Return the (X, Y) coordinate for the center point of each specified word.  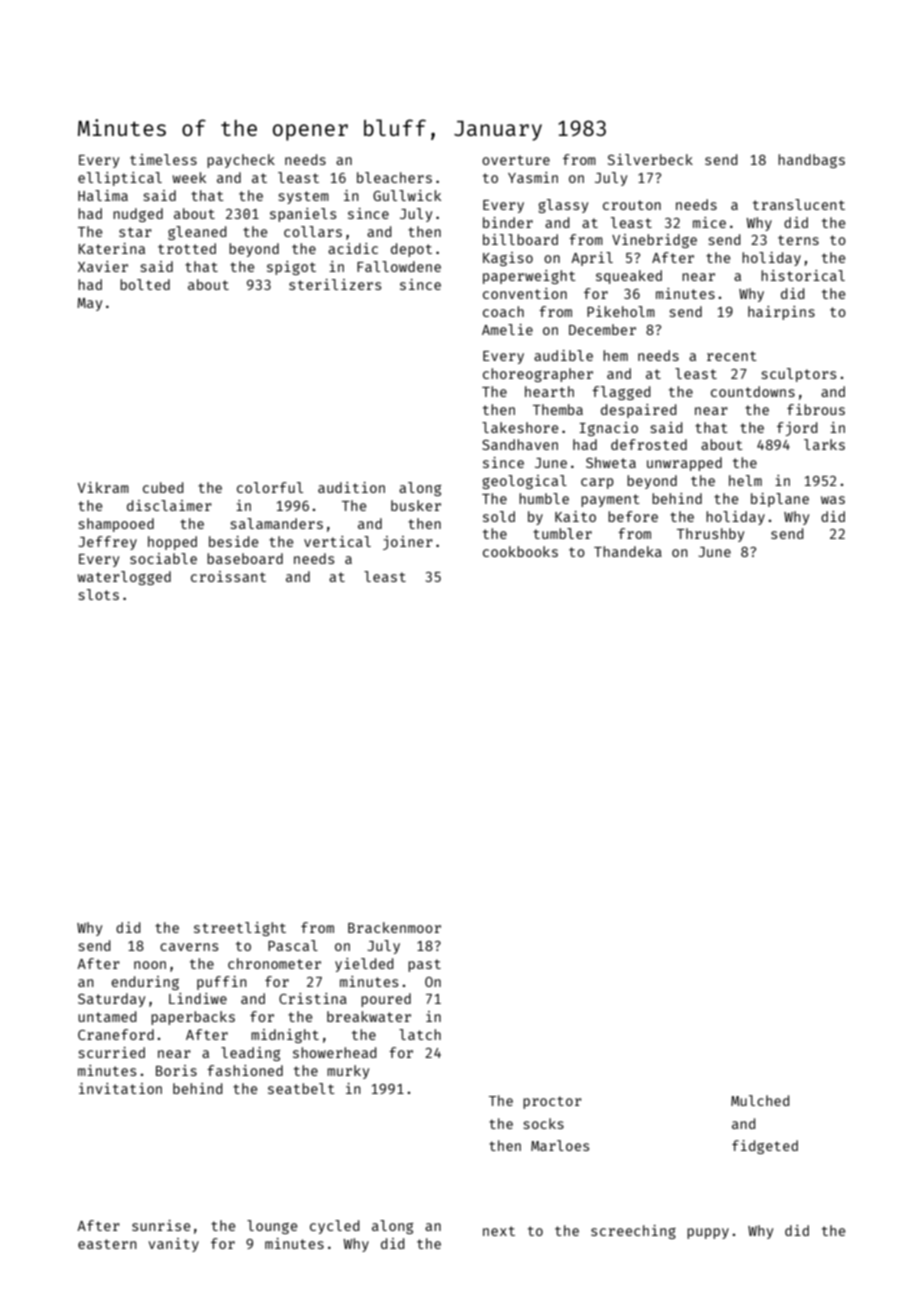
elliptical (120, 179)
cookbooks (520, 551)
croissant (228, 576)
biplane (780, 500)
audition (351, 487)
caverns (189, 947)
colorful (270, 487)
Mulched (760, 1100)
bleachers (394, 177)
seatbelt (301, 1088)
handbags (811, 161)
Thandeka (628, 551)
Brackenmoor (394, 927)
